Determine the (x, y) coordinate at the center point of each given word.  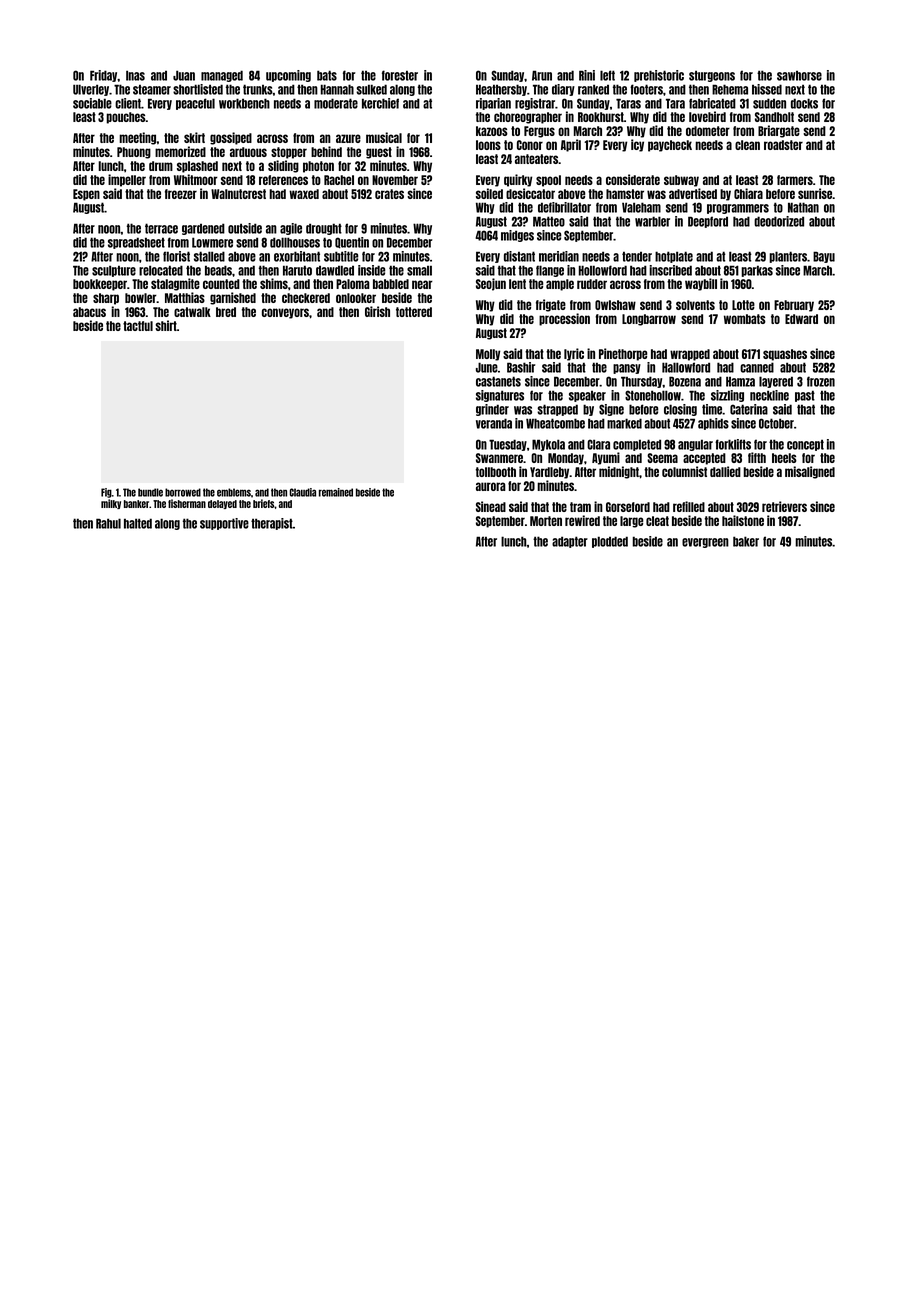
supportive (224, 524)
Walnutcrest (238, 194)
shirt (166, 325)
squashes (785, 355)
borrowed (183, 492)
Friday (104, 76)
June (487, 367)
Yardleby (550, 473)
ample (560, 285)
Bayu (824, 257)
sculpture (114, 271)
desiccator (530, 193)
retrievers (784, 506)
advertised (693, 193)
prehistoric (659, 76)
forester (400, 75)
